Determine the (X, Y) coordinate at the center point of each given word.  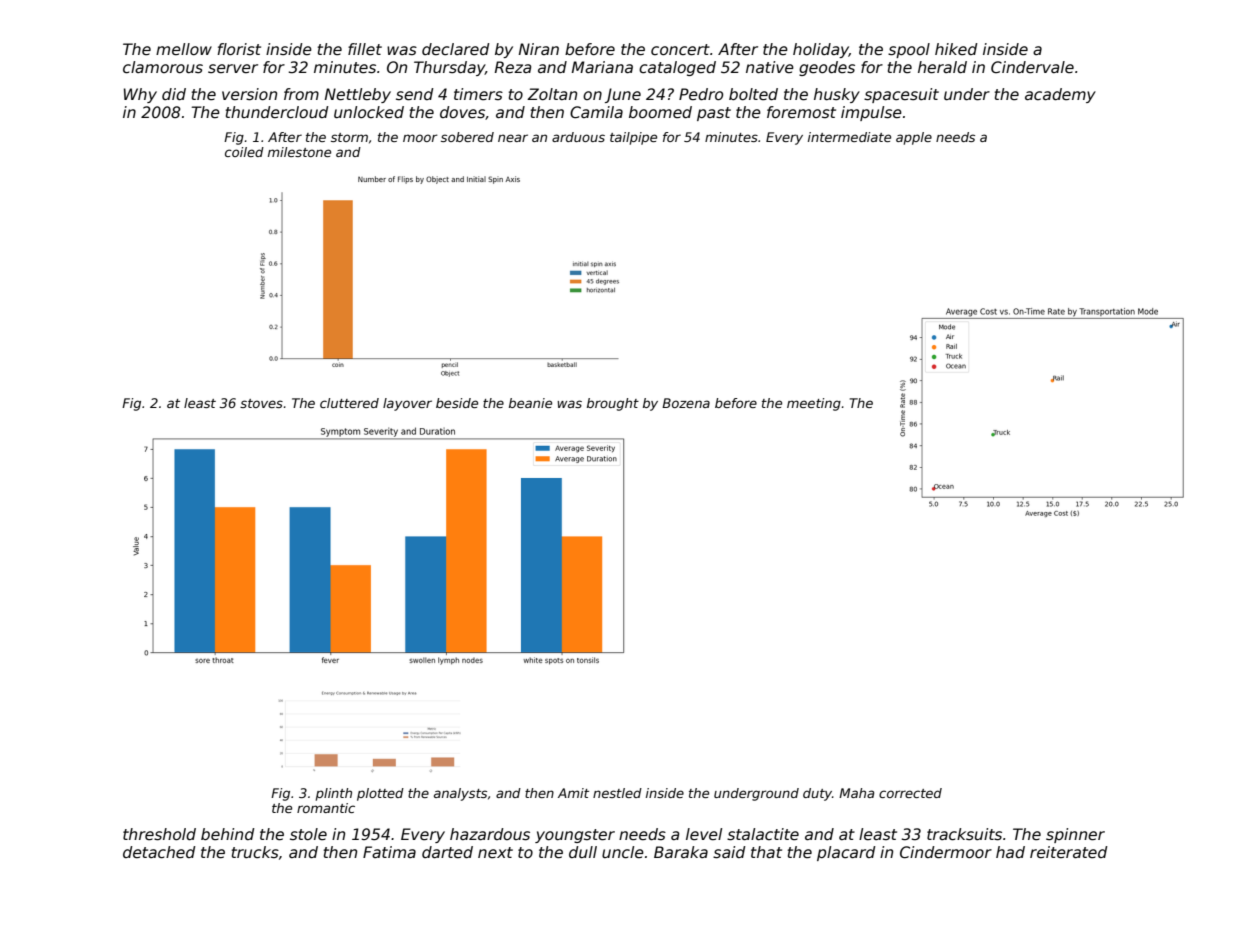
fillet (365, 49)
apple (914, 138)
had (1010, 852)
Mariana (602, 67)
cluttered (349, 403)
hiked (956, 49)
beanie (530, 403)
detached (159, 852)
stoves (261, 403)
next (495, 852)
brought (613, 404)
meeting (814, 404)
